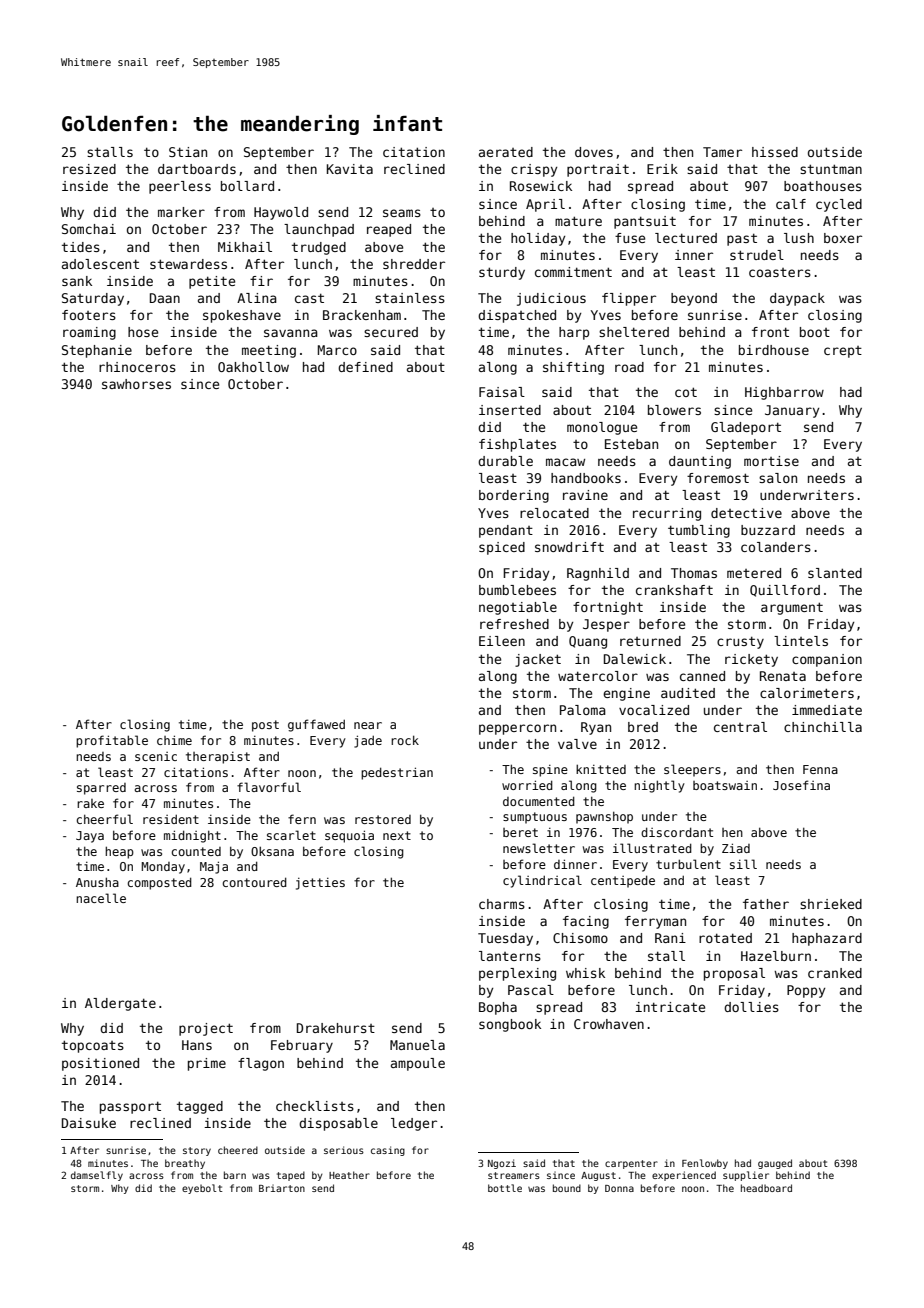 The width and height of the page is (924, 1308). What do you see at coordinates (505, 1188) in the page?
I see `bottle` at bounding box center [505, 1188].
